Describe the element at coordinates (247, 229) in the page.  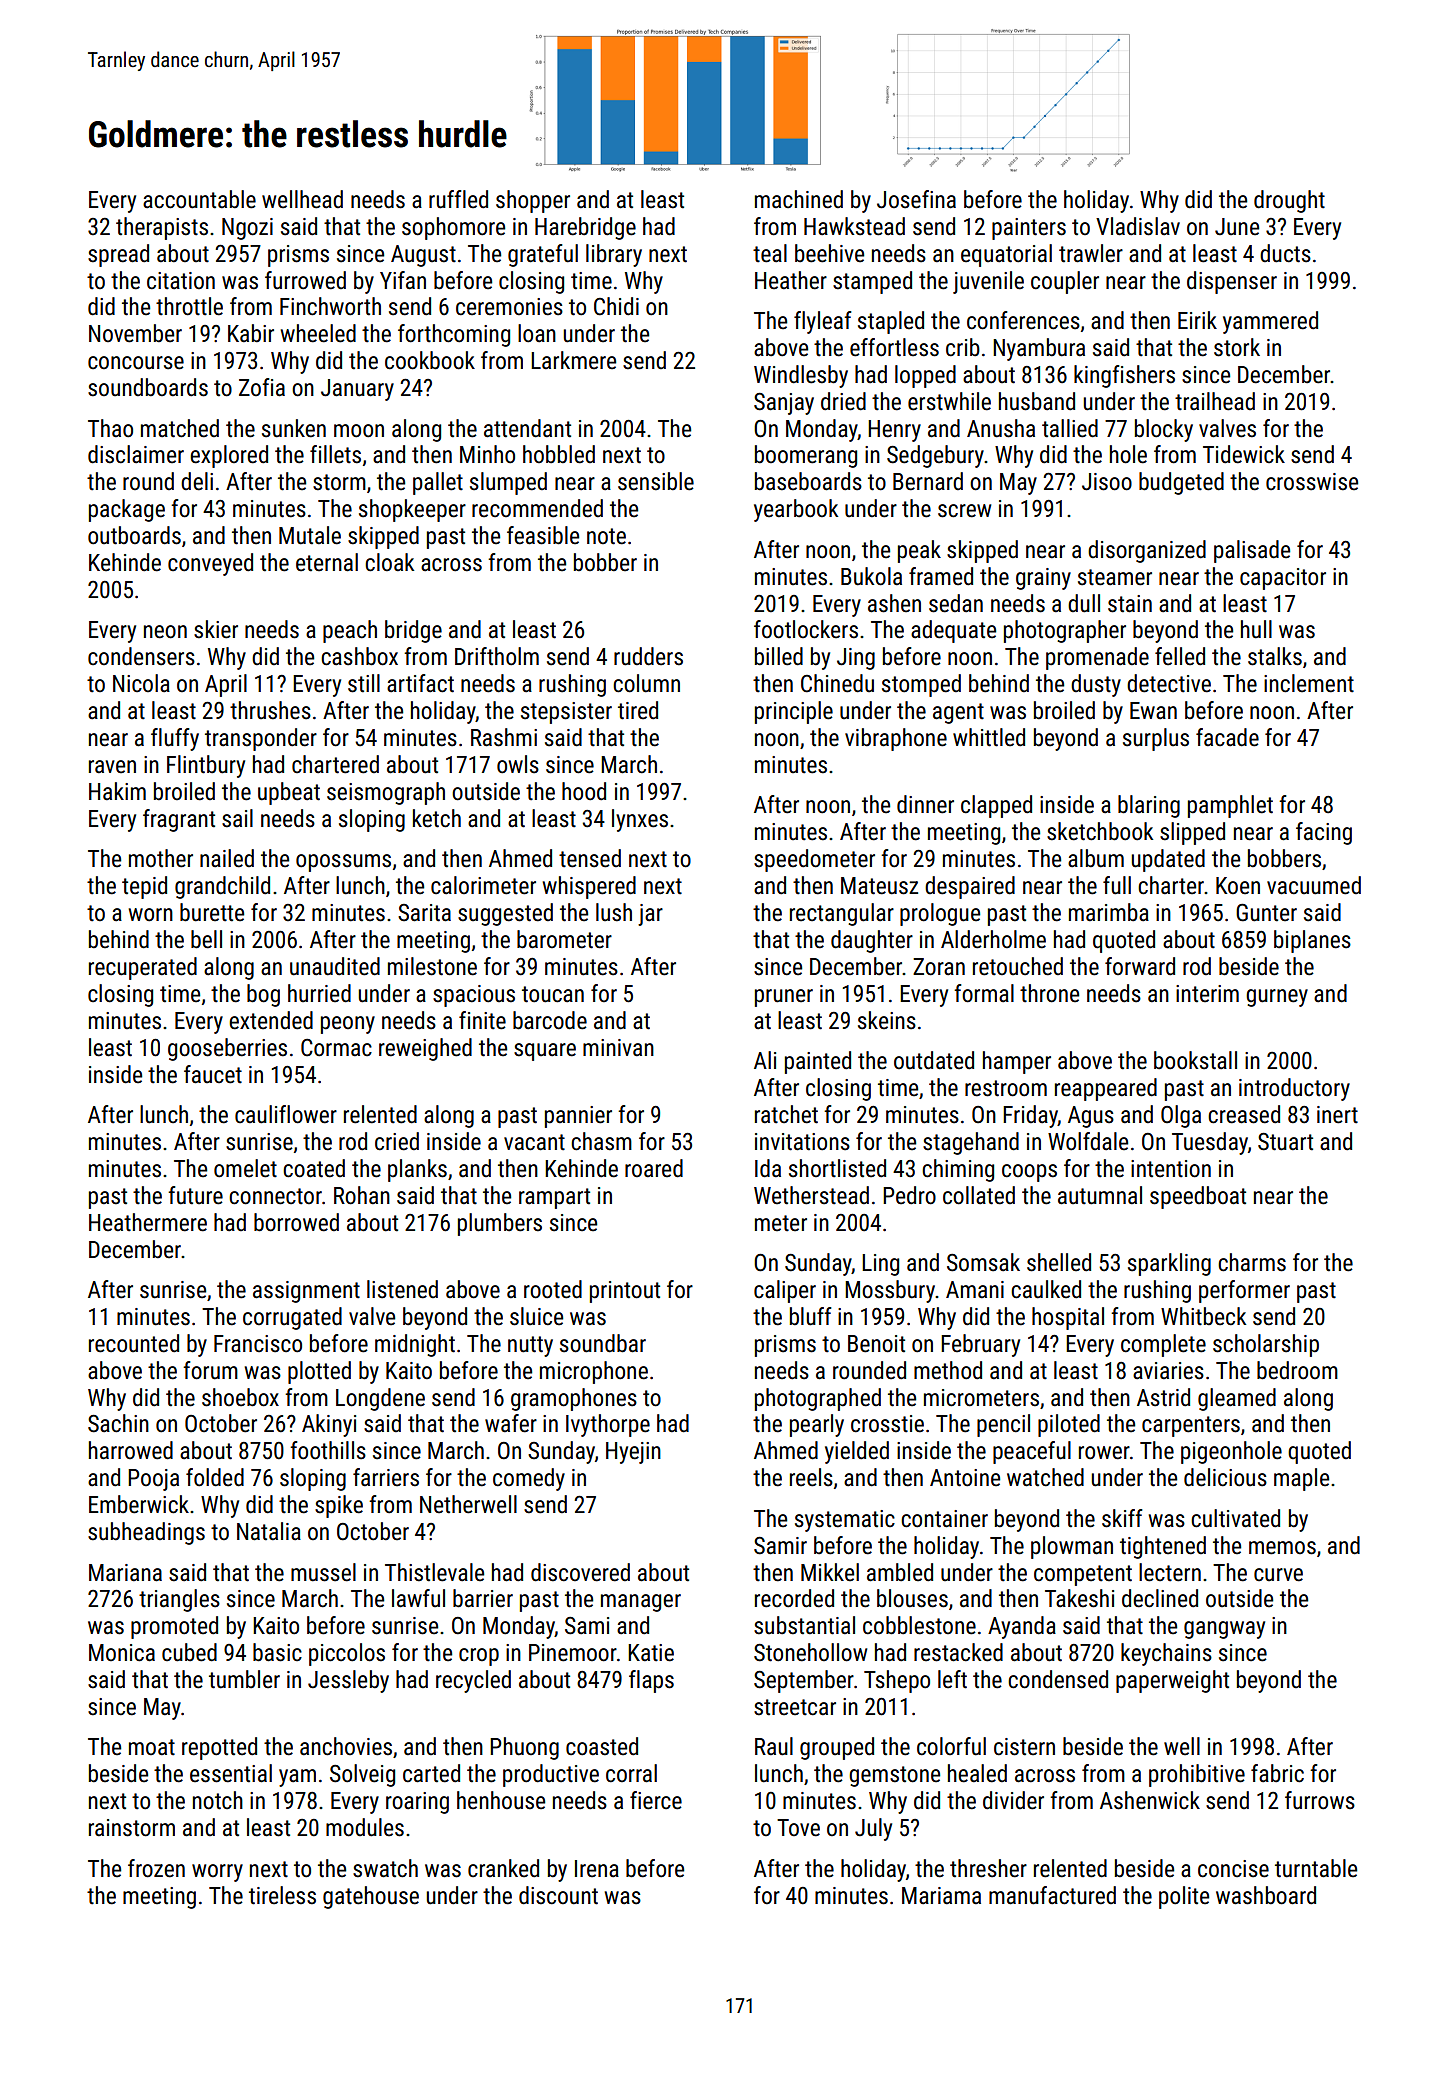
I see `Ngozi` at that location.
